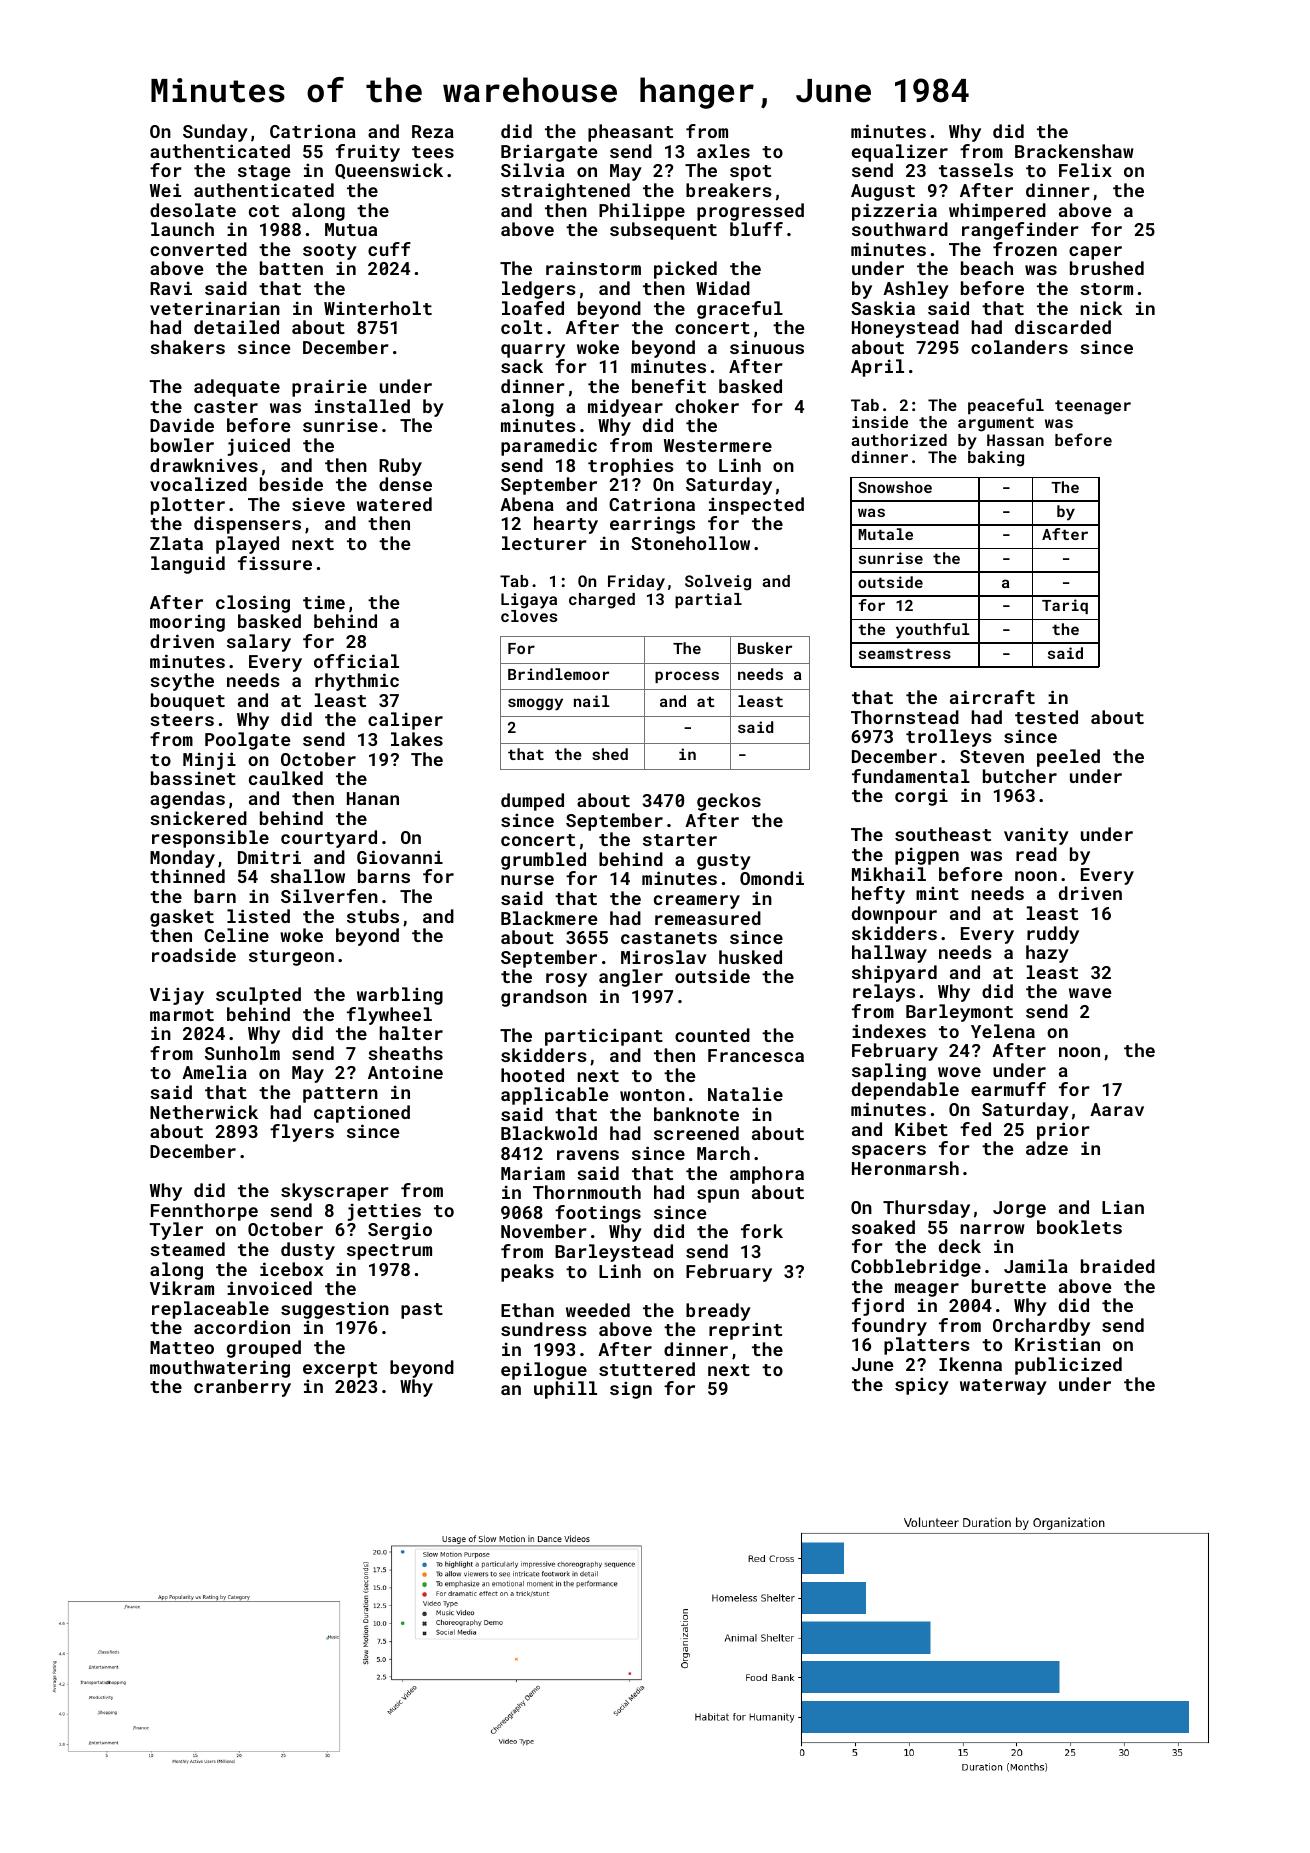 The image size is (1310, 1853). I want to click on closing, so click(253, 604).
